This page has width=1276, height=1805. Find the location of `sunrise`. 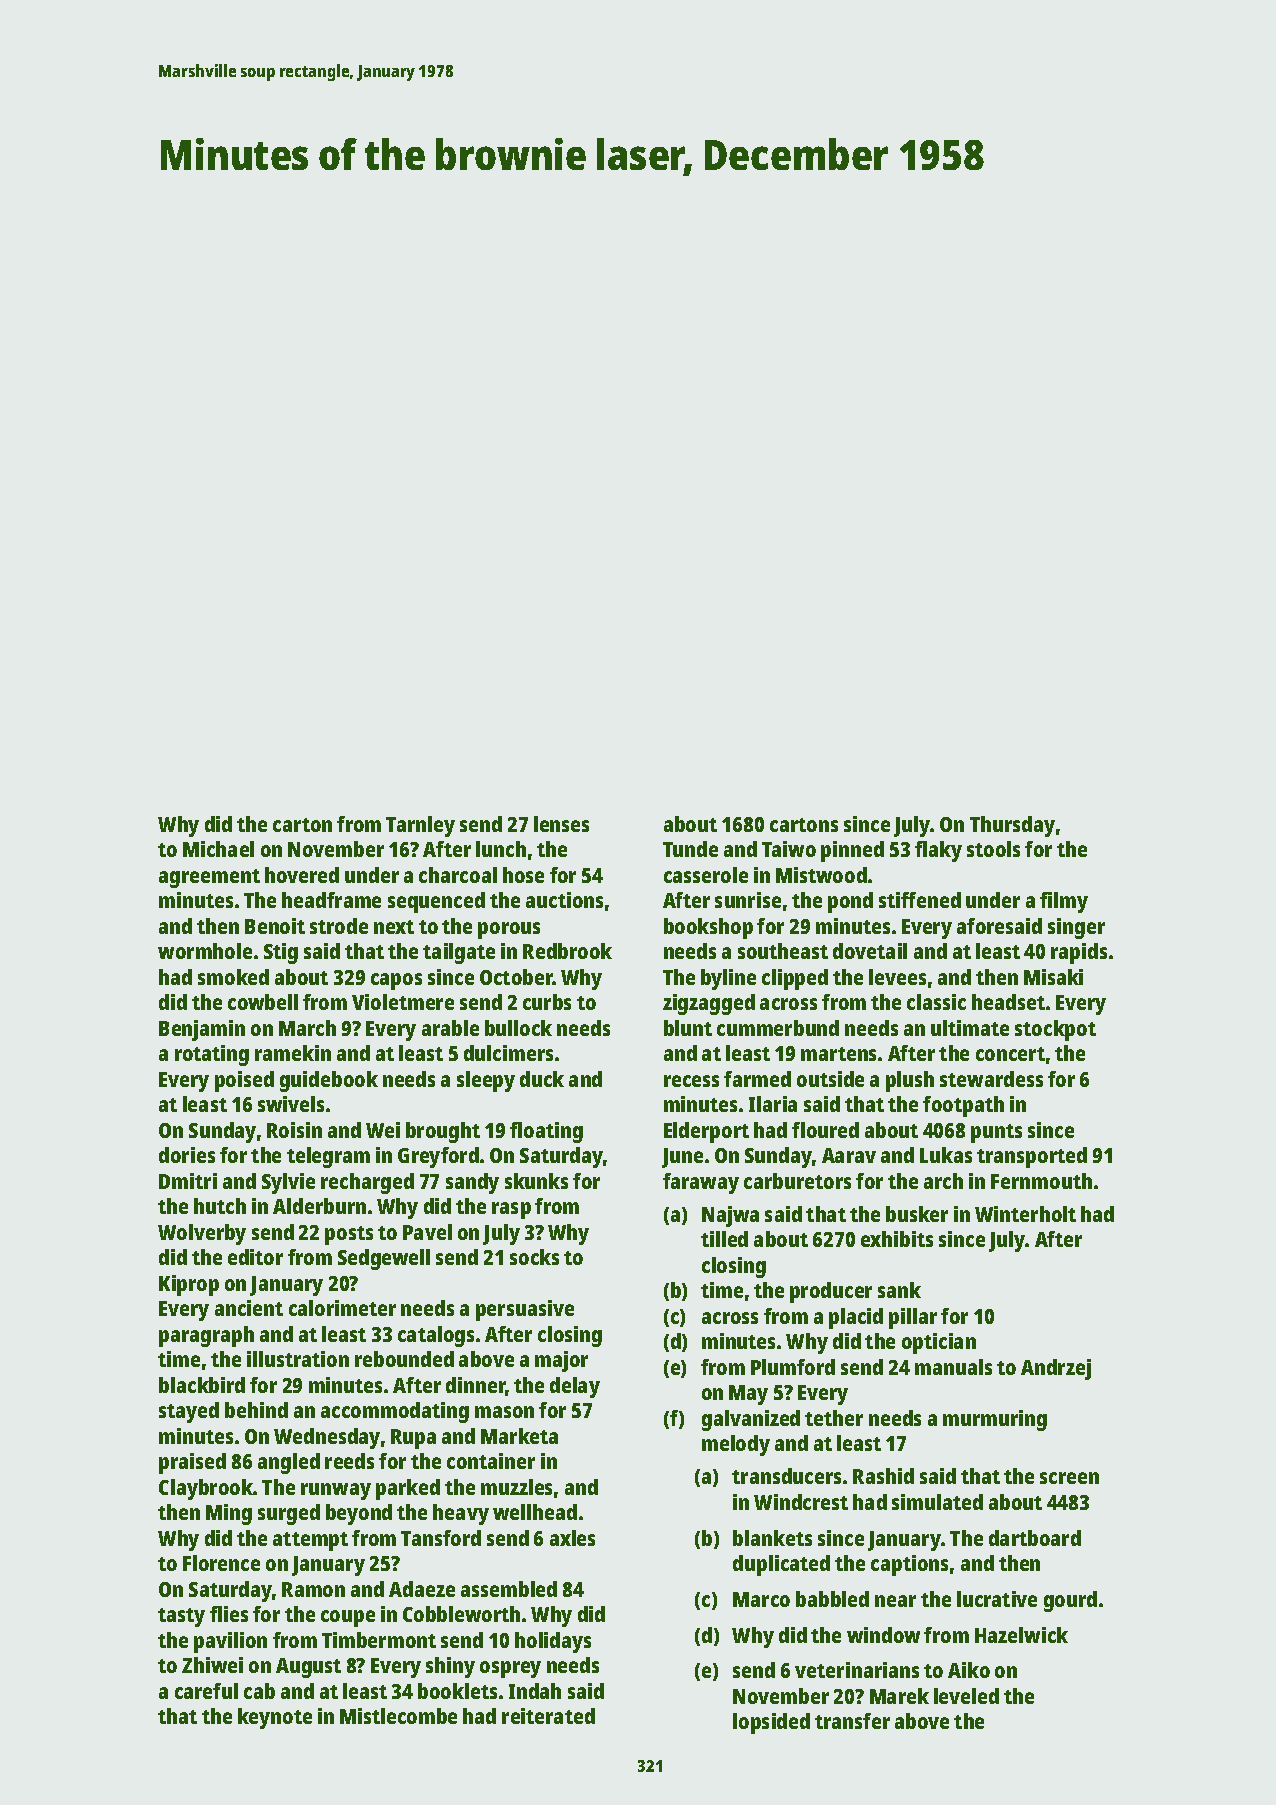

sunrise is located at coordinates (748, 900).
